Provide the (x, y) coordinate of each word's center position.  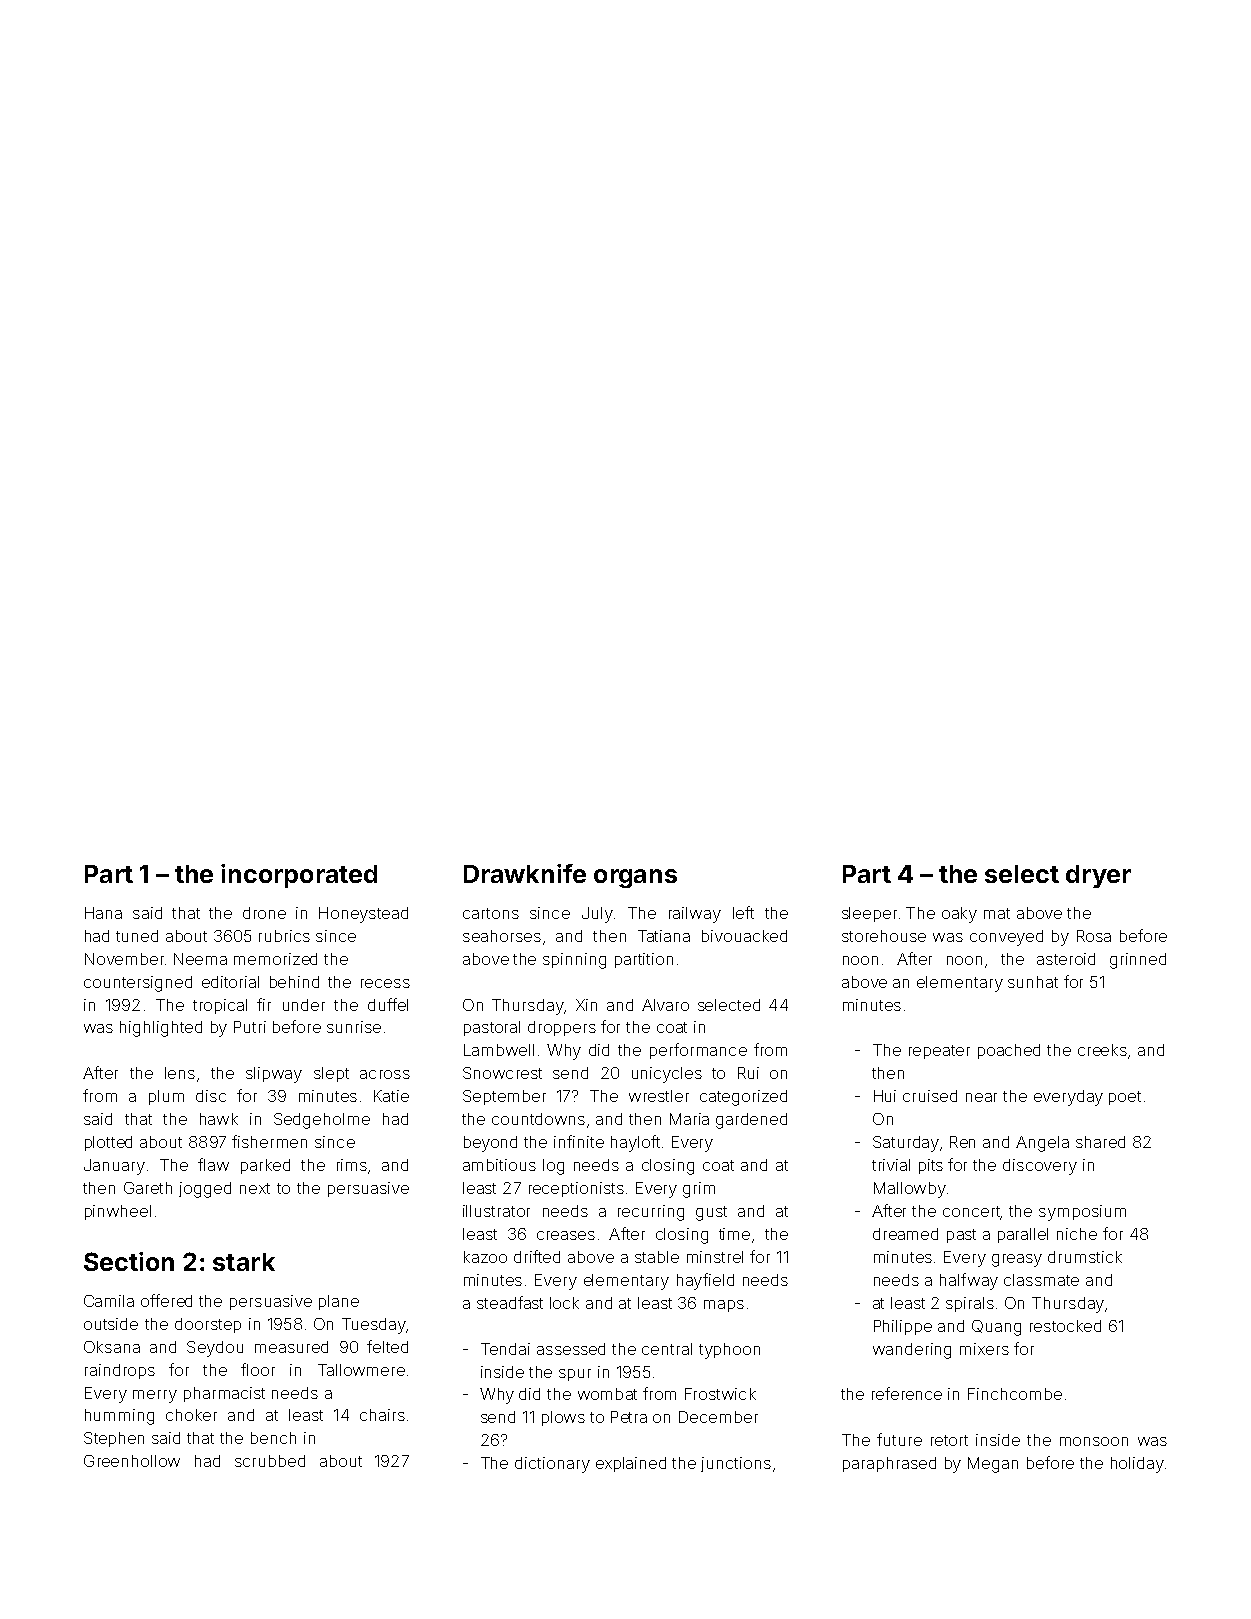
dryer (1098, 876)
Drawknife (525, 873)
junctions (736, 1464)
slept (331, 1074)
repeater (939, 1052)
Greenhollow (132, 1461)
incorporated (299, 876)
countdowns (538, 1119)
